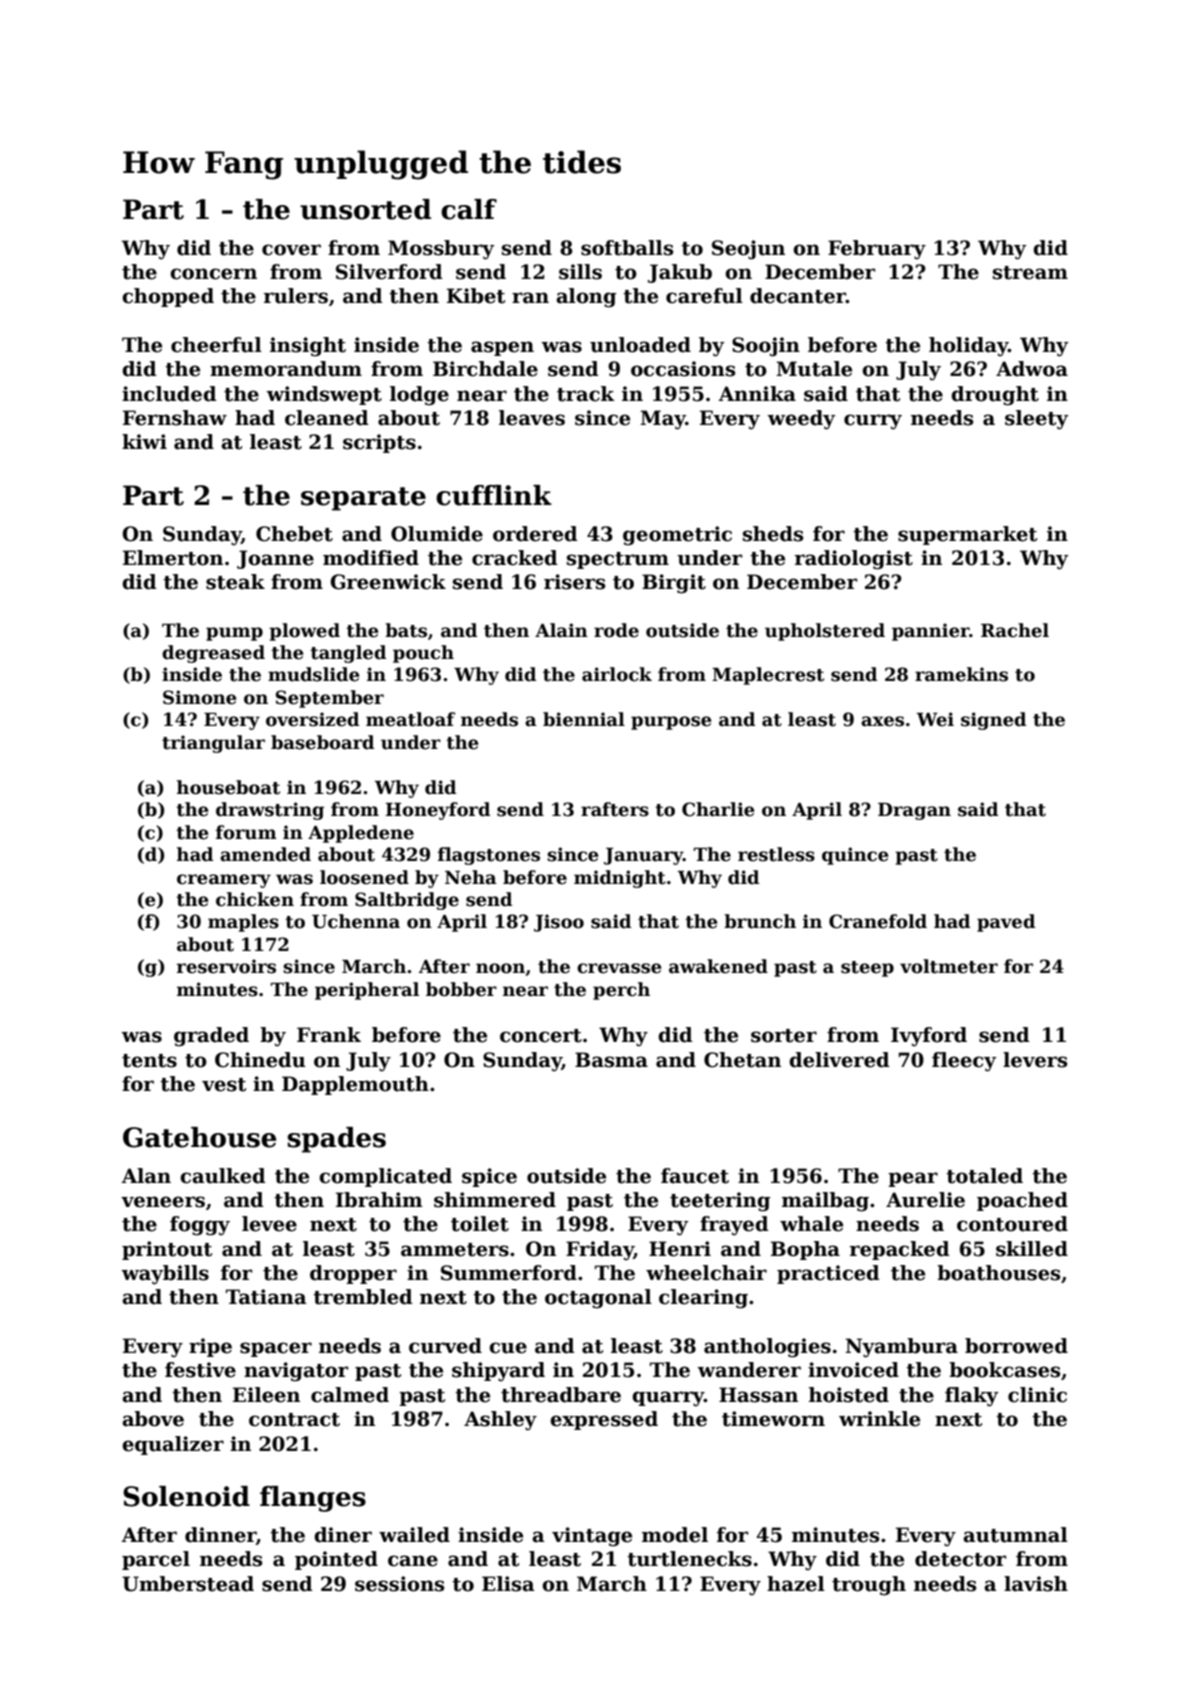 The width and height of the screenshot is (1190, 1683). Describe the element at coordinates (913, 1179) in the screenshot. I see `pear` at that location.
